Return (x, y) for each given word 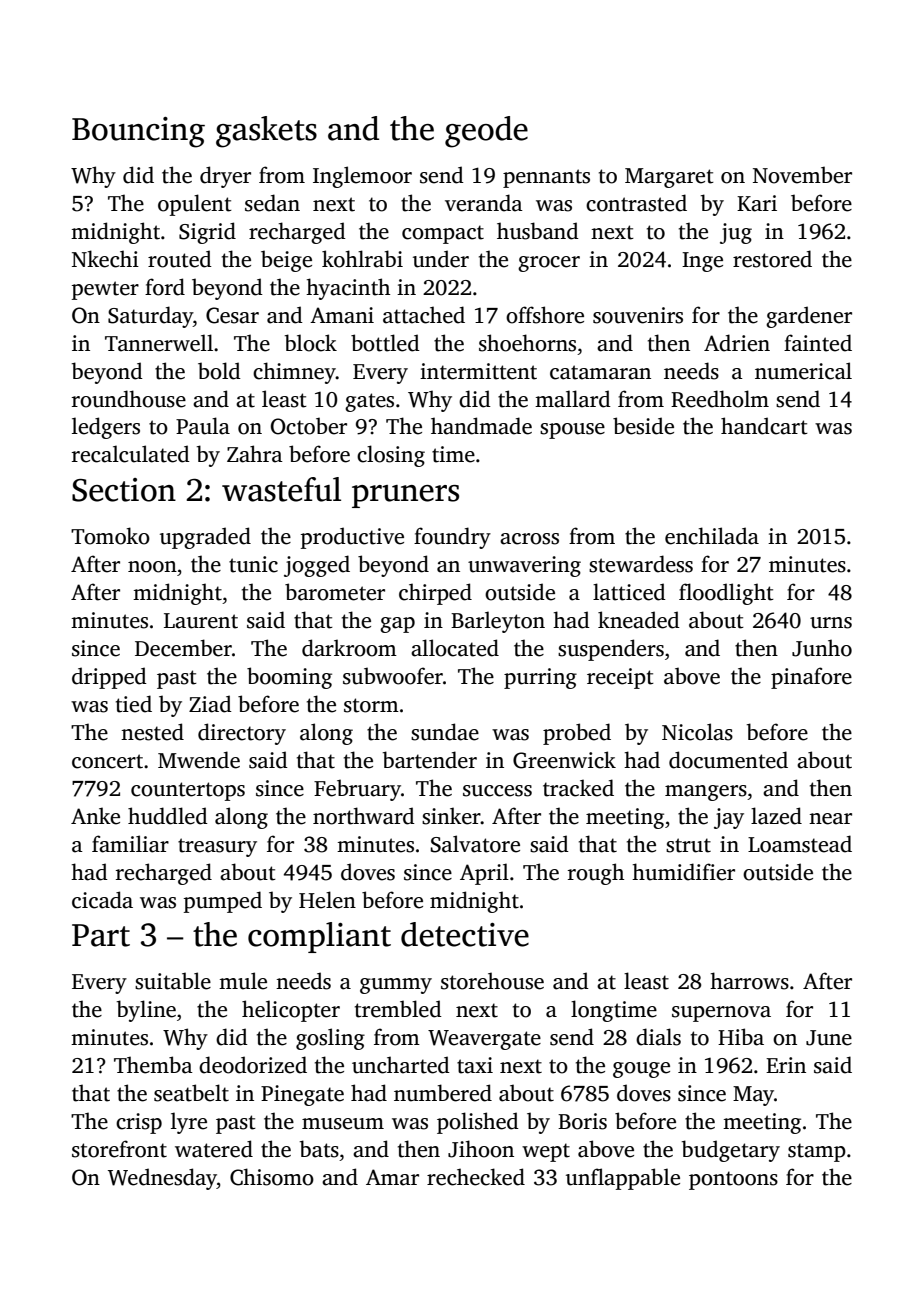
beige (286, 261)
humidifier (683, 872)
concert (107, 761)
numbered (443, 1093)
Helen (327, 900)
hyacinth (348, 289)
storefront (119, 1149)
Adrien (737, 343)
